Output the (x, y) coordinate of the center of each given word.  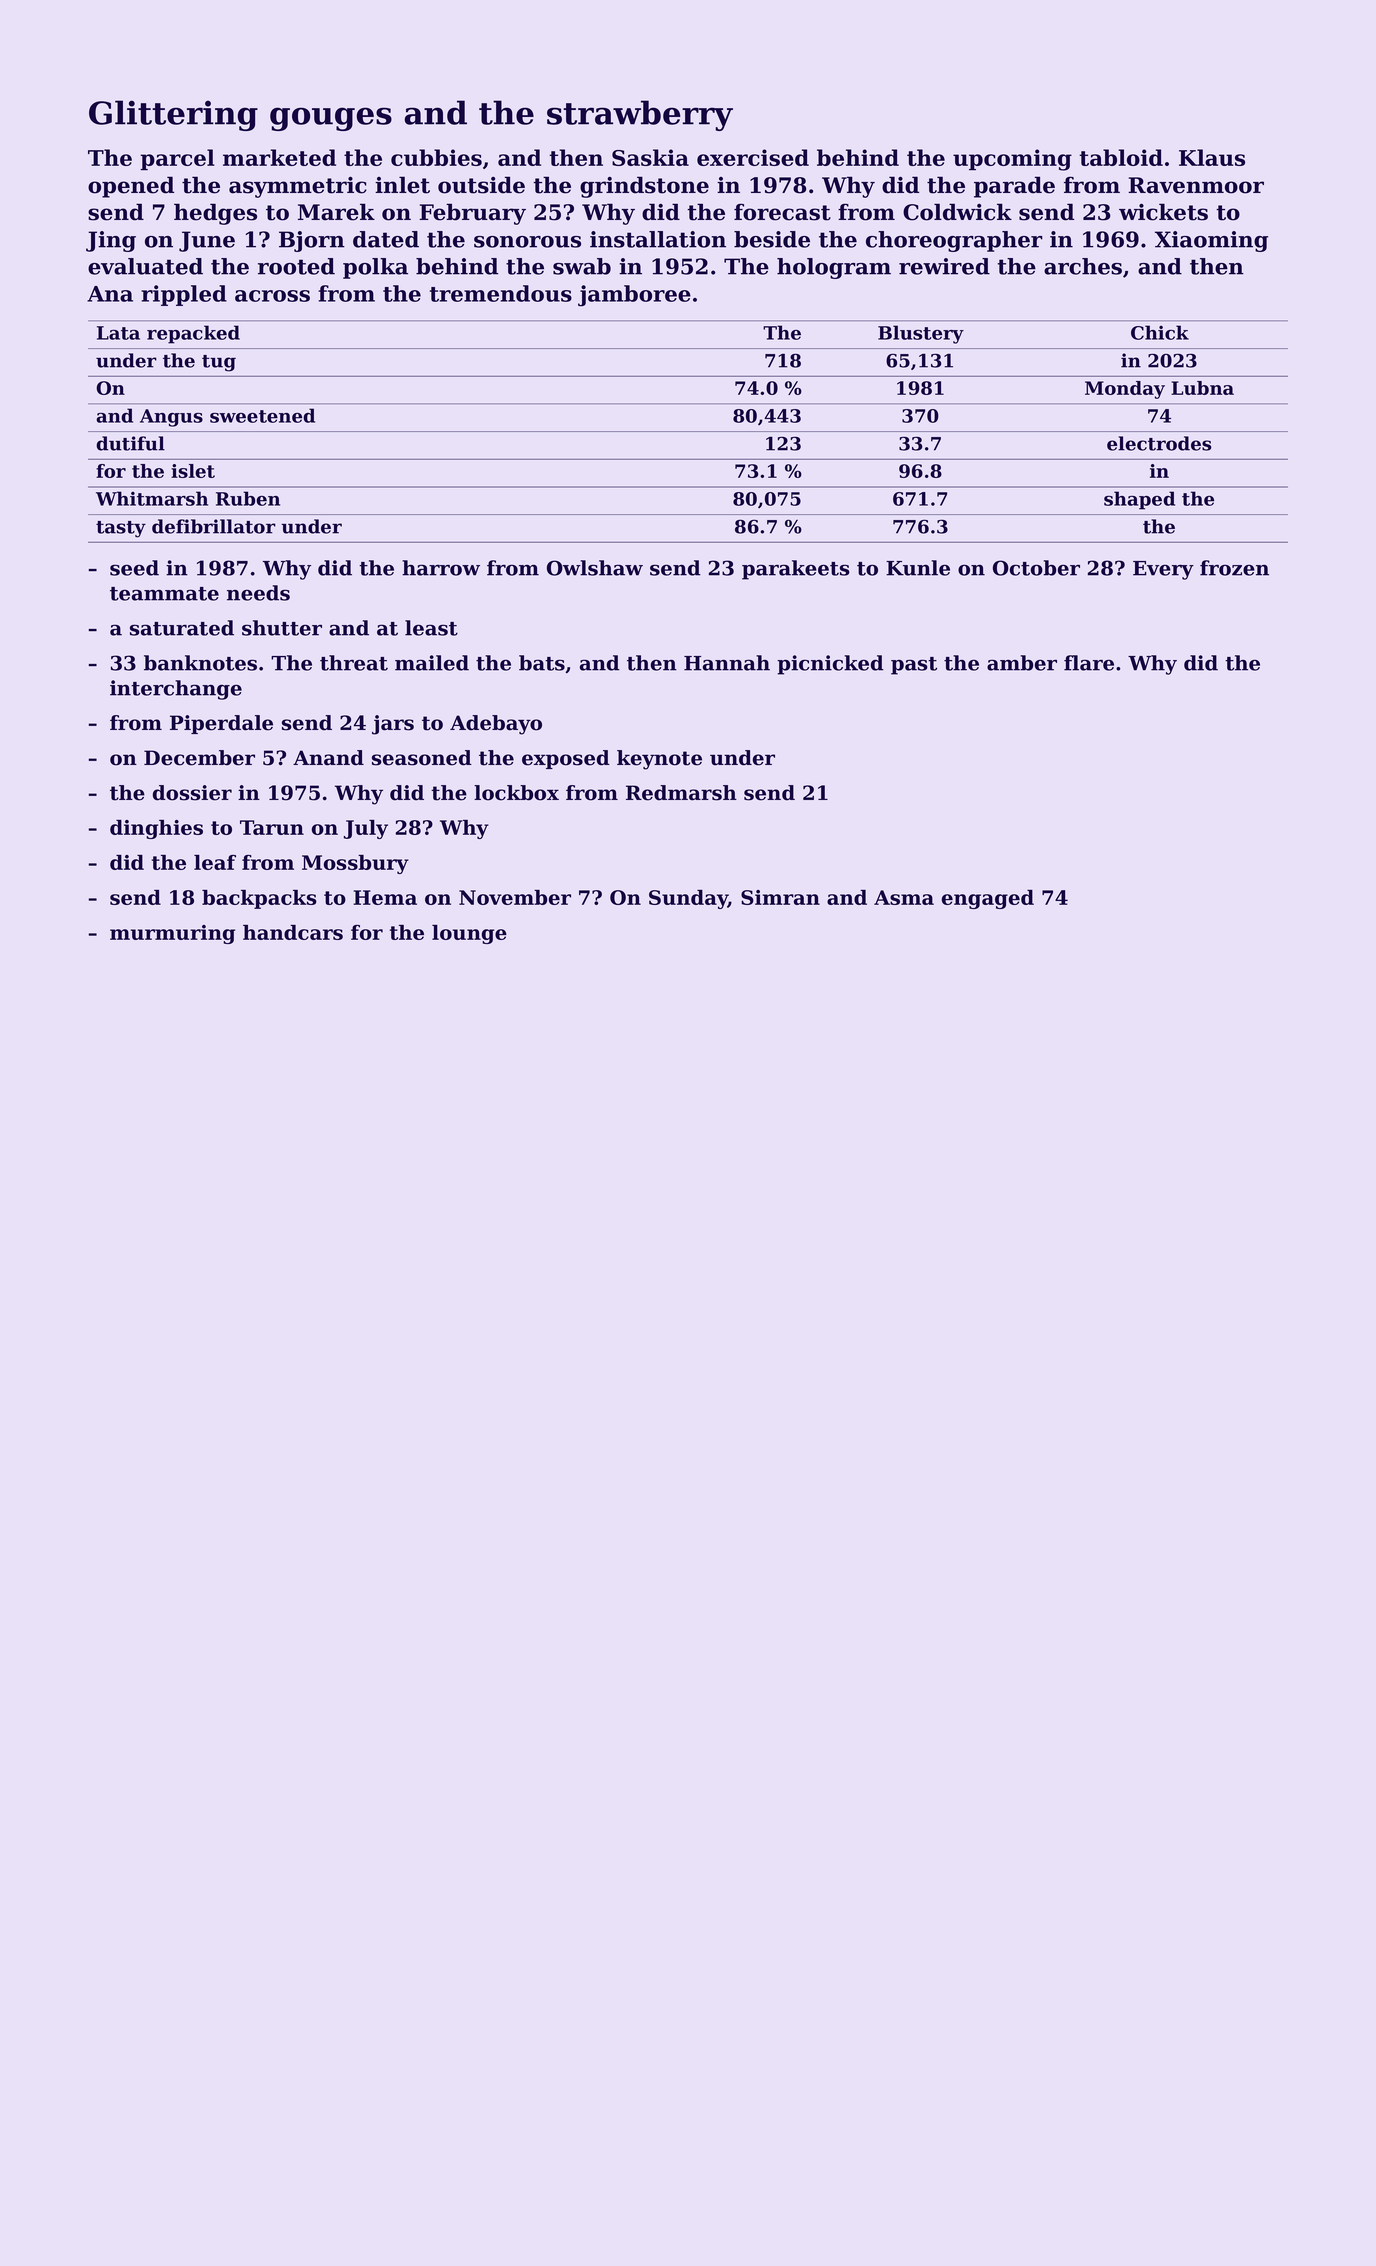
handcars (293, 932)
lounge (469, 934)
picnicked (830, 665)
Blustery (921, 334)
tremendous (501, 293)
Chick (1160, 332)
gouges (331, 119)
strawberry (640, 115)
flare (1089, 663)
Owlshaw (595, 568)
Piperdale (221, 724)
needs (258, 593)
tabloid (1121, 157)
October (1036, 568)
